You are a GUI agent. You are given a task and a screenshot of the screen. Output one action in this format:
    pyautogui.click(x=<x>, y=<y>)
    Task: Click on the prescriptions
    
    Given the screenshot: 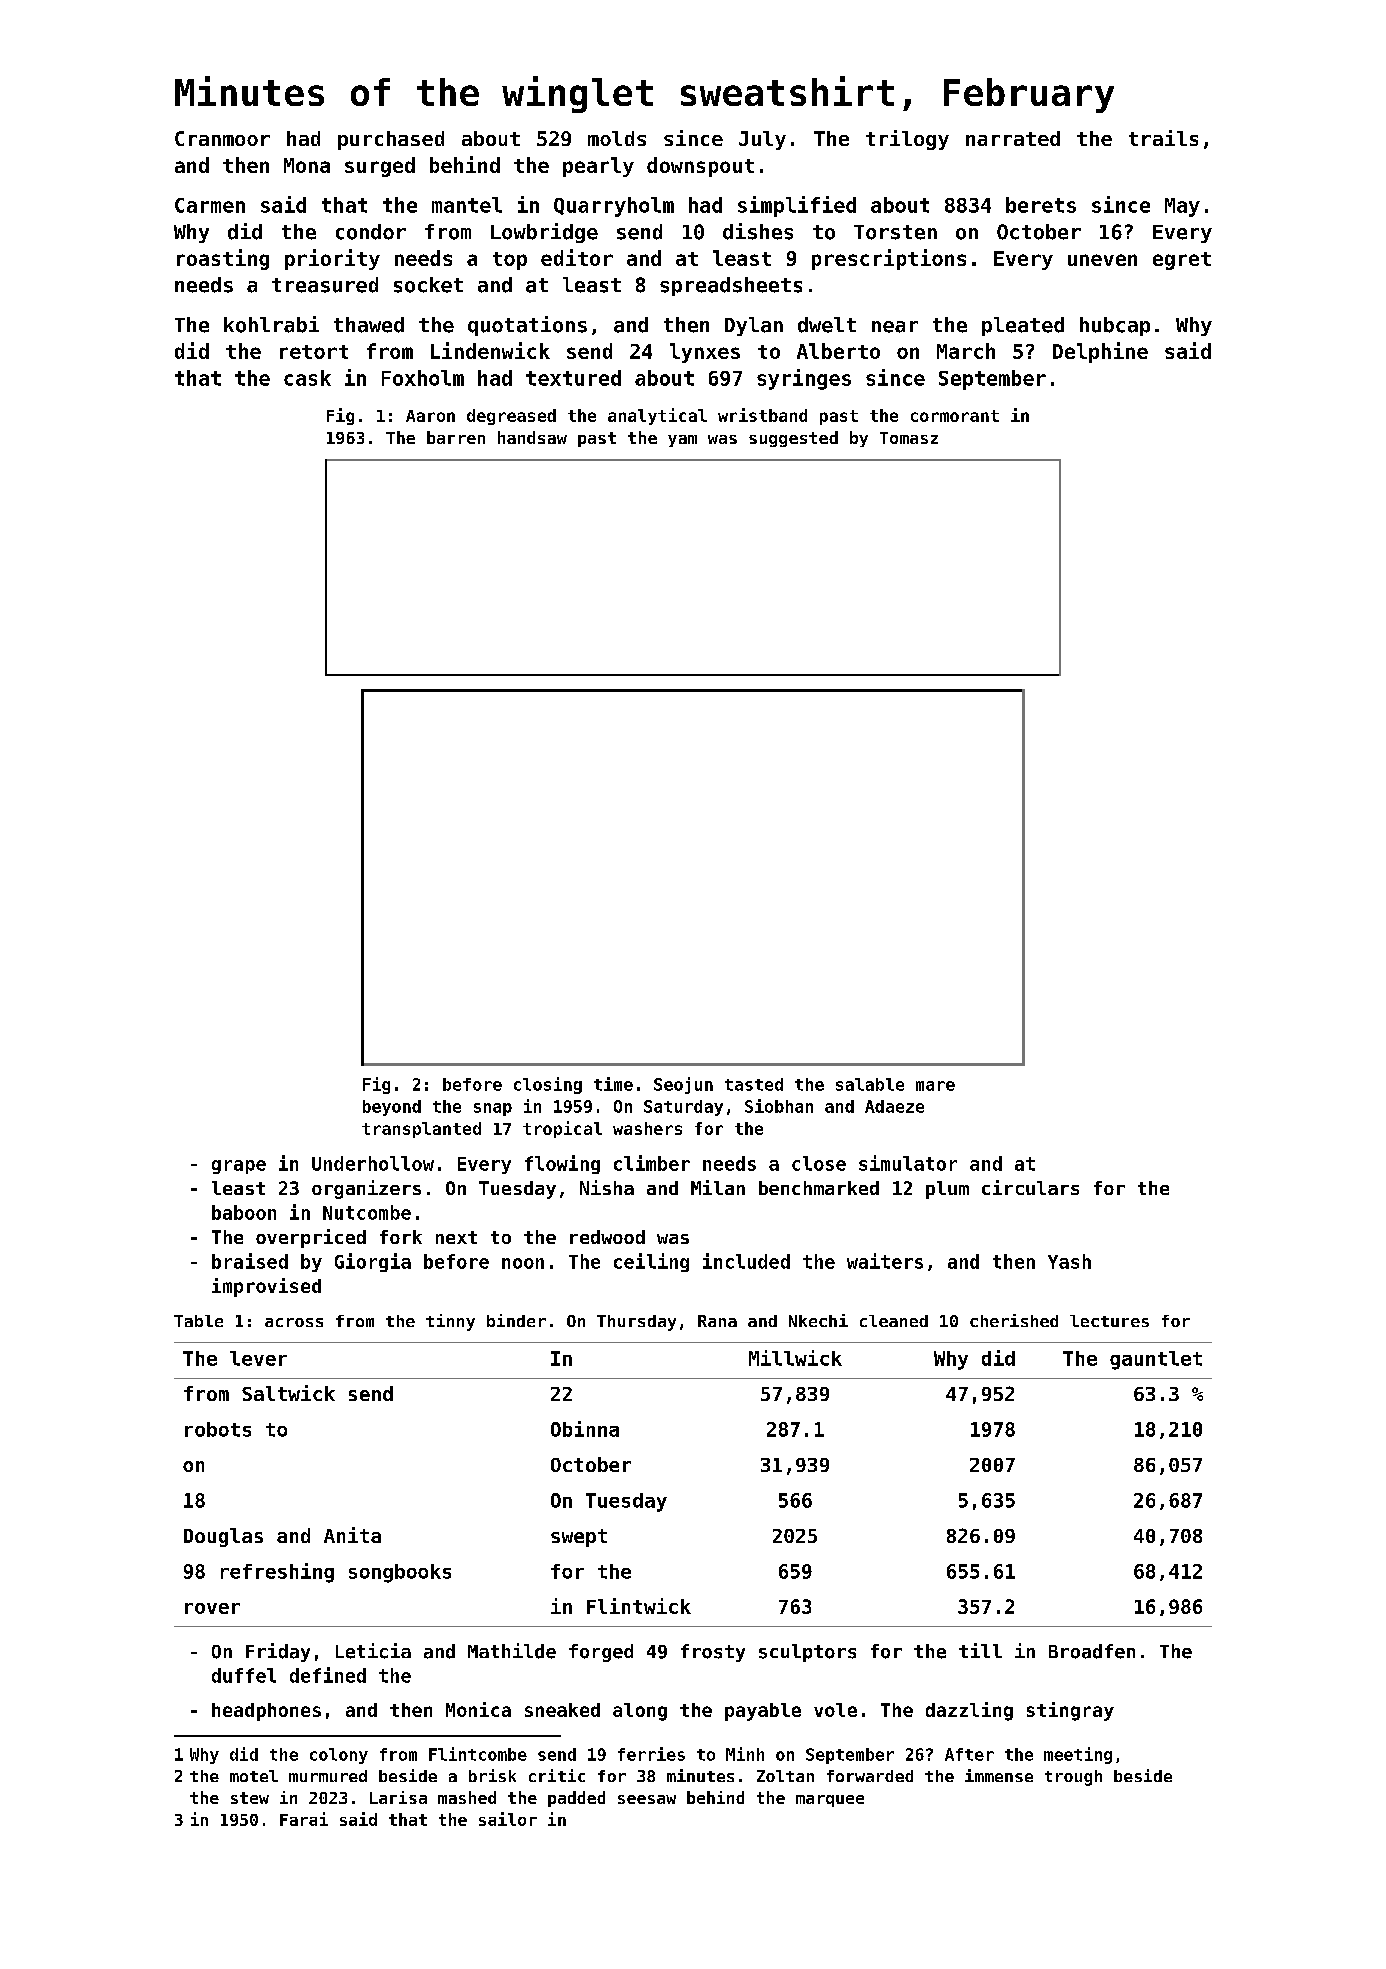 What is the action you would take?
    pyautogui.click(x=889, y=259)
